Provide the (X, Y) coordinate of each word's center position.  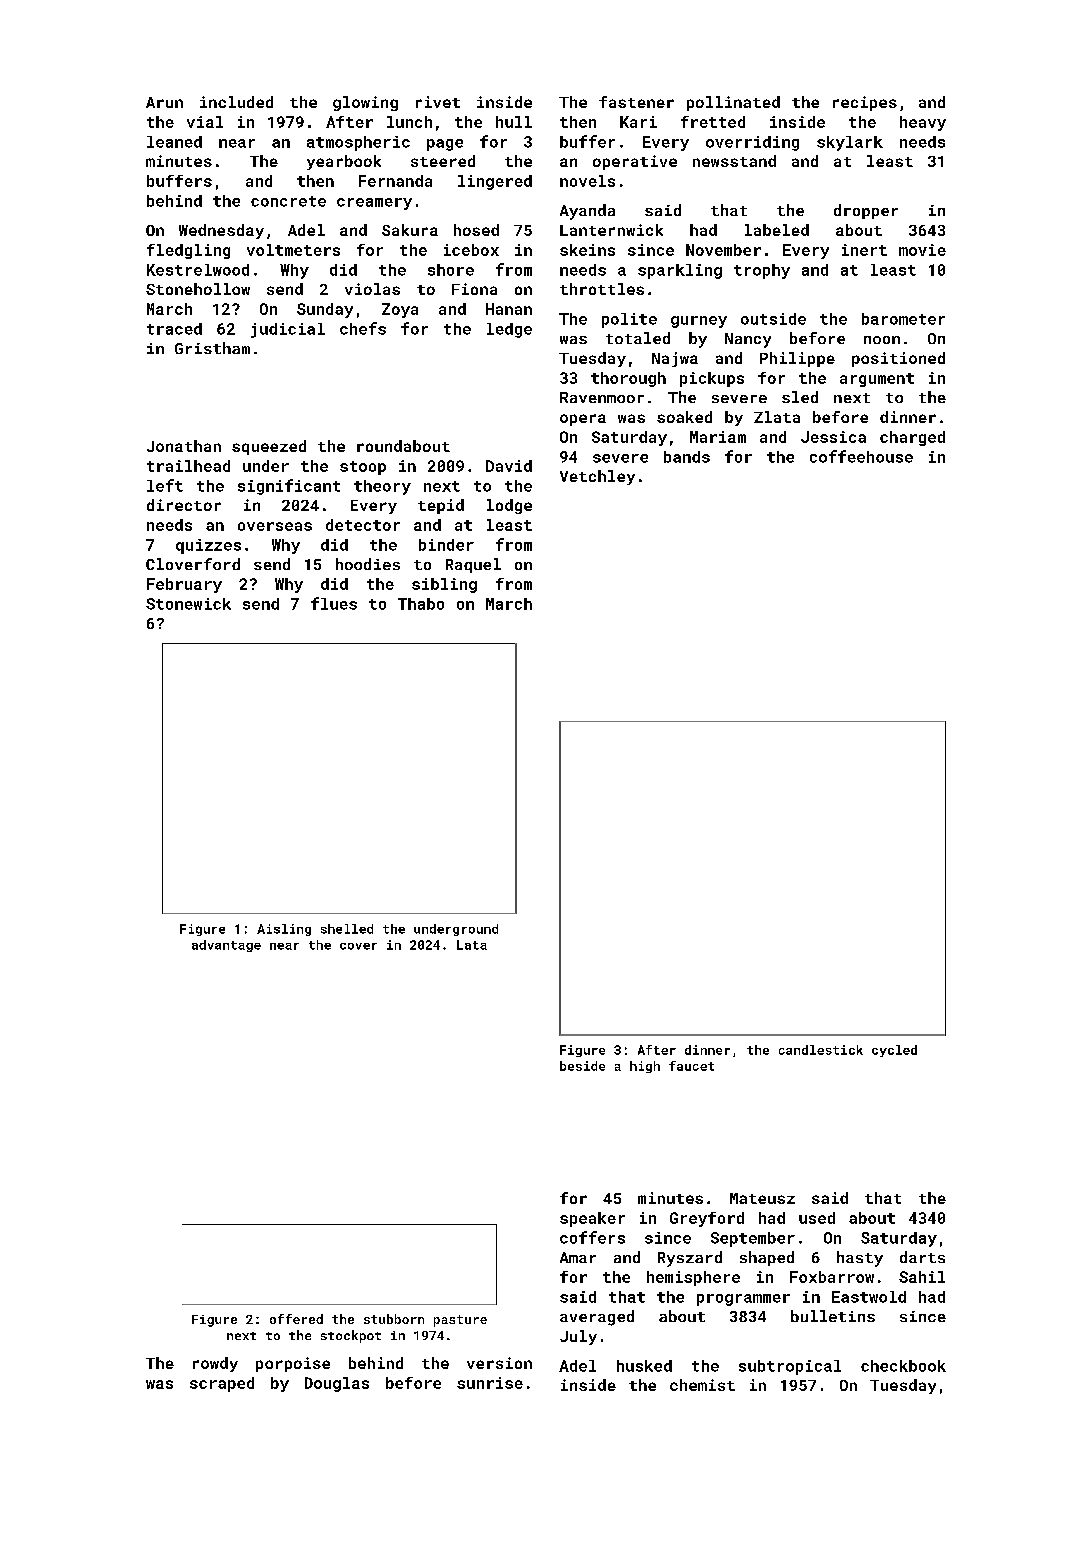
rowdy (215, 1364)
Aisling (284, 930)
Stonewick (188, 604)
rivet (438, 102)
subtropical (790, 1367)
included (236, 102)
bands (687, 457)
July (578, 1337)
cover (358, 946)
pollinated (733, 103)
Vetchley (597, 477)
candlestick (821, 1050)
